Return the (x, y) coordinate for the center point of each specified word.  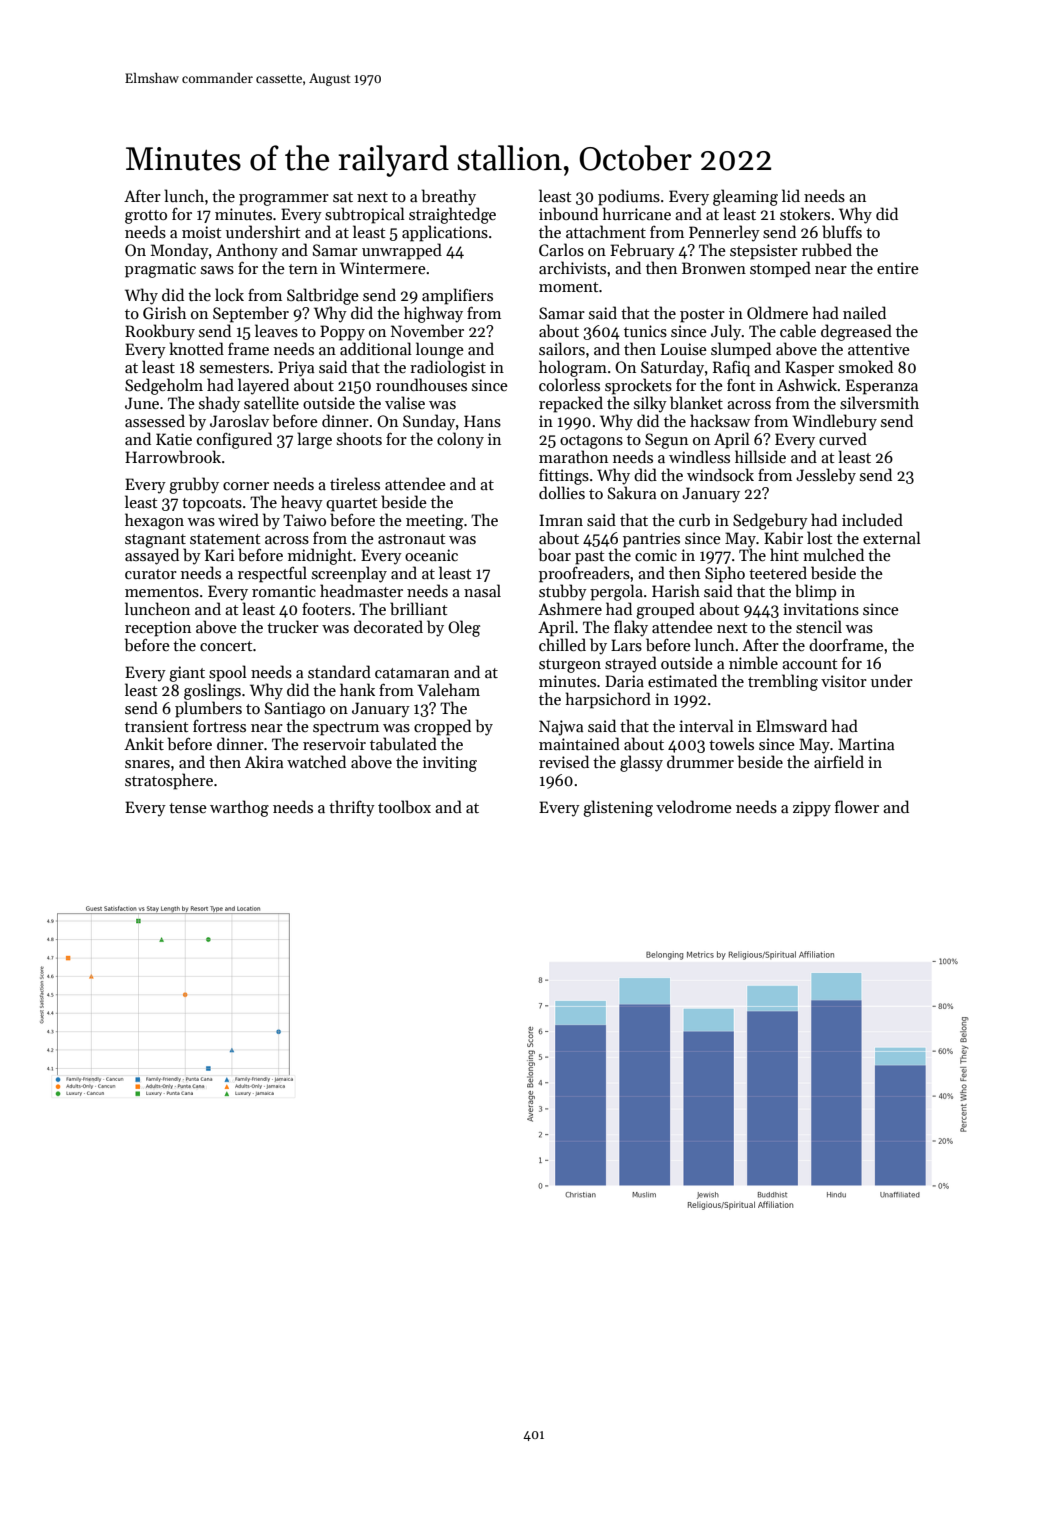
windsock (720, 474)
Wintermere (383, 268)
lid (791, 195)
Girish (165, 312)
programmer (284, 200)
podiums (629, 197)
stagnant (155, 541)
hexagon (154, 521)
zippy (812, 809)
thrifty (352, 808)
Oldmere (777, 313)
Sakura (632, 492)
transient (156, 726)
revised (564, 761)
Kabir (783, 538)
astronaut (411, 539)
